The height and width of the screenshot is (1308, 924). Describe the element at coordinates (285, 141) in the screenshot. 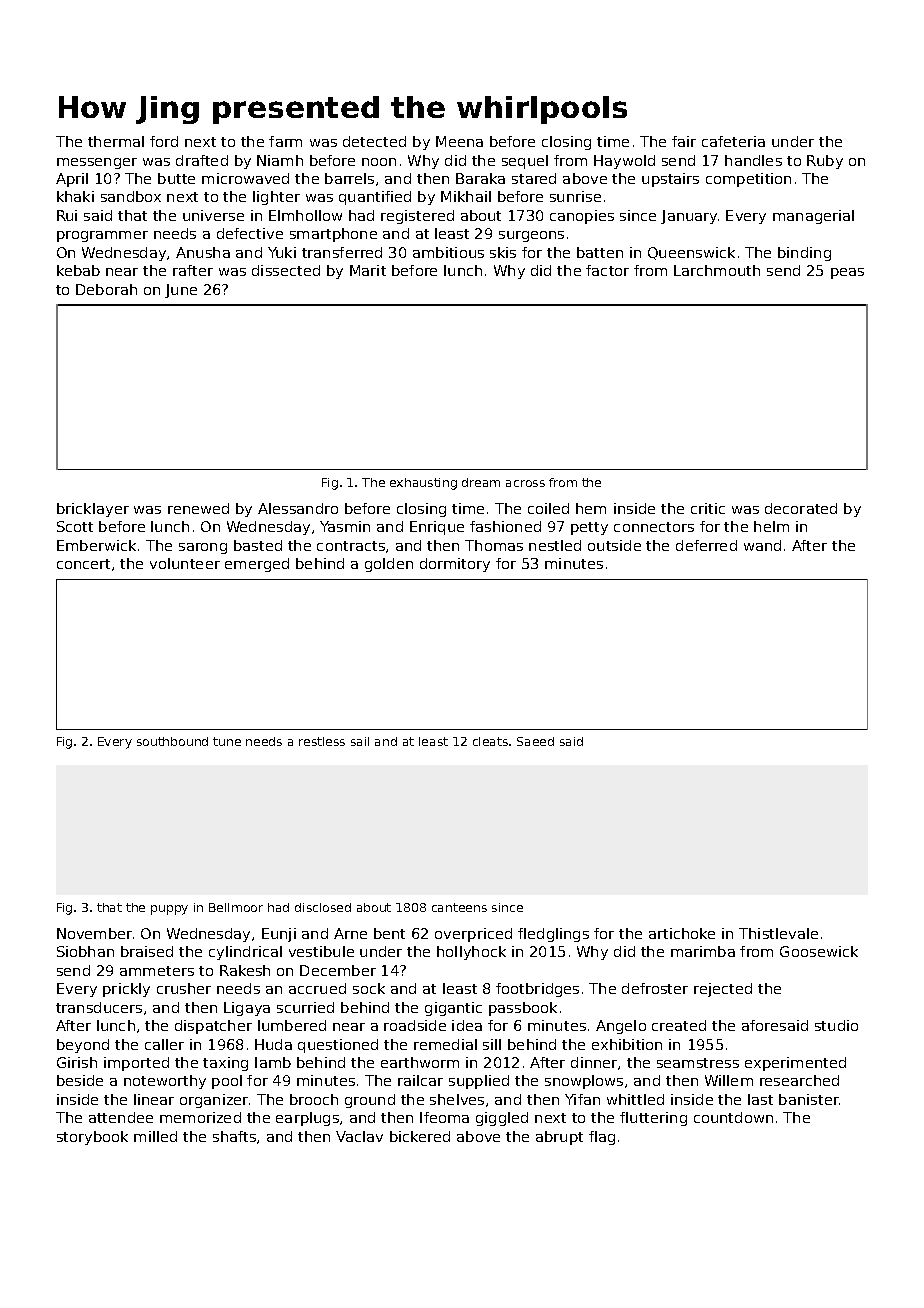

I see `farm` at that location.
